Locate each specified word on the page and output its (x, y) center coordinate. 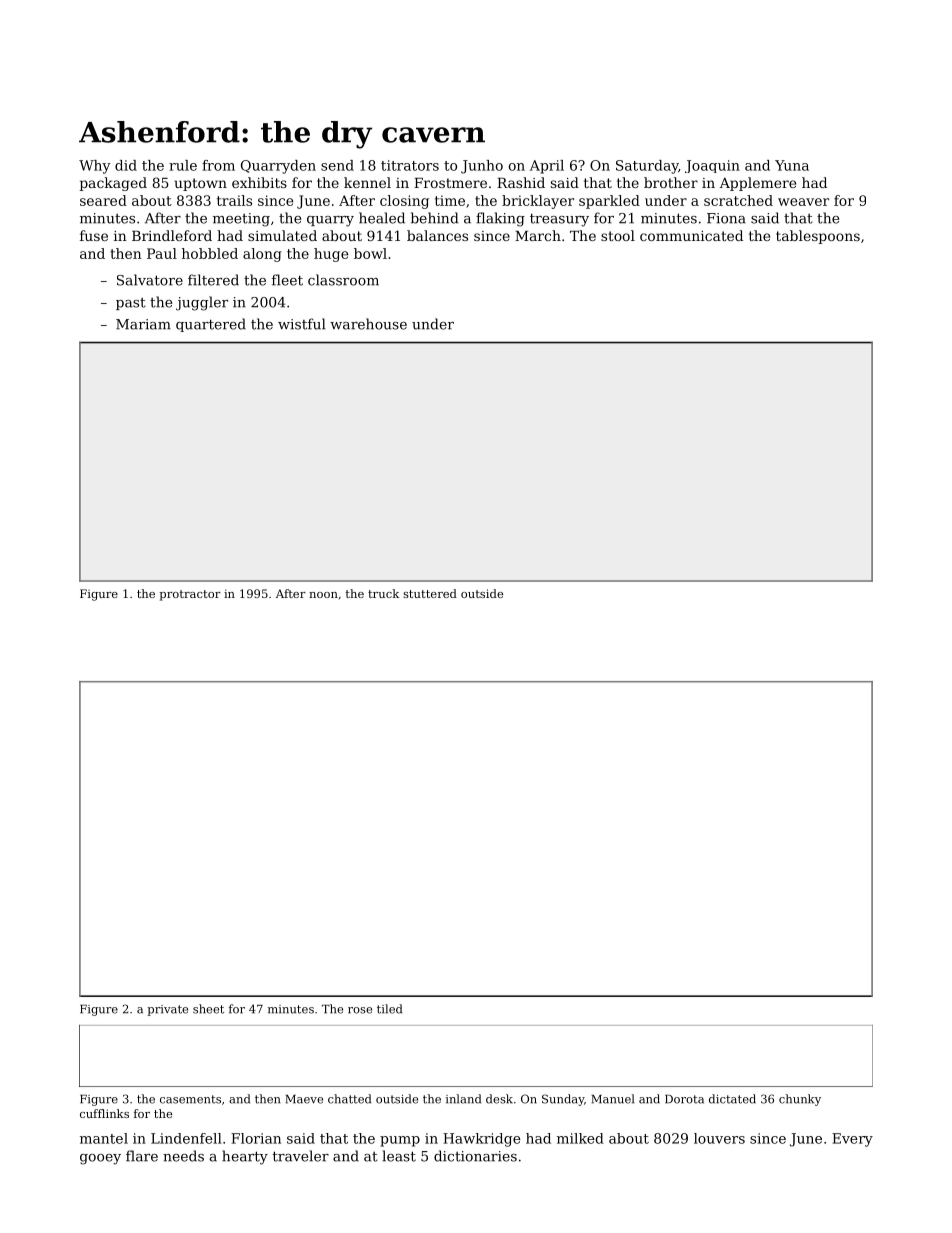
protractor (190, 595)
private (167, 1010)
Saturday (647, 167)
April (547, 167)
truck (383, 593)
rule (183, 165)
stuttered (430, 593)
